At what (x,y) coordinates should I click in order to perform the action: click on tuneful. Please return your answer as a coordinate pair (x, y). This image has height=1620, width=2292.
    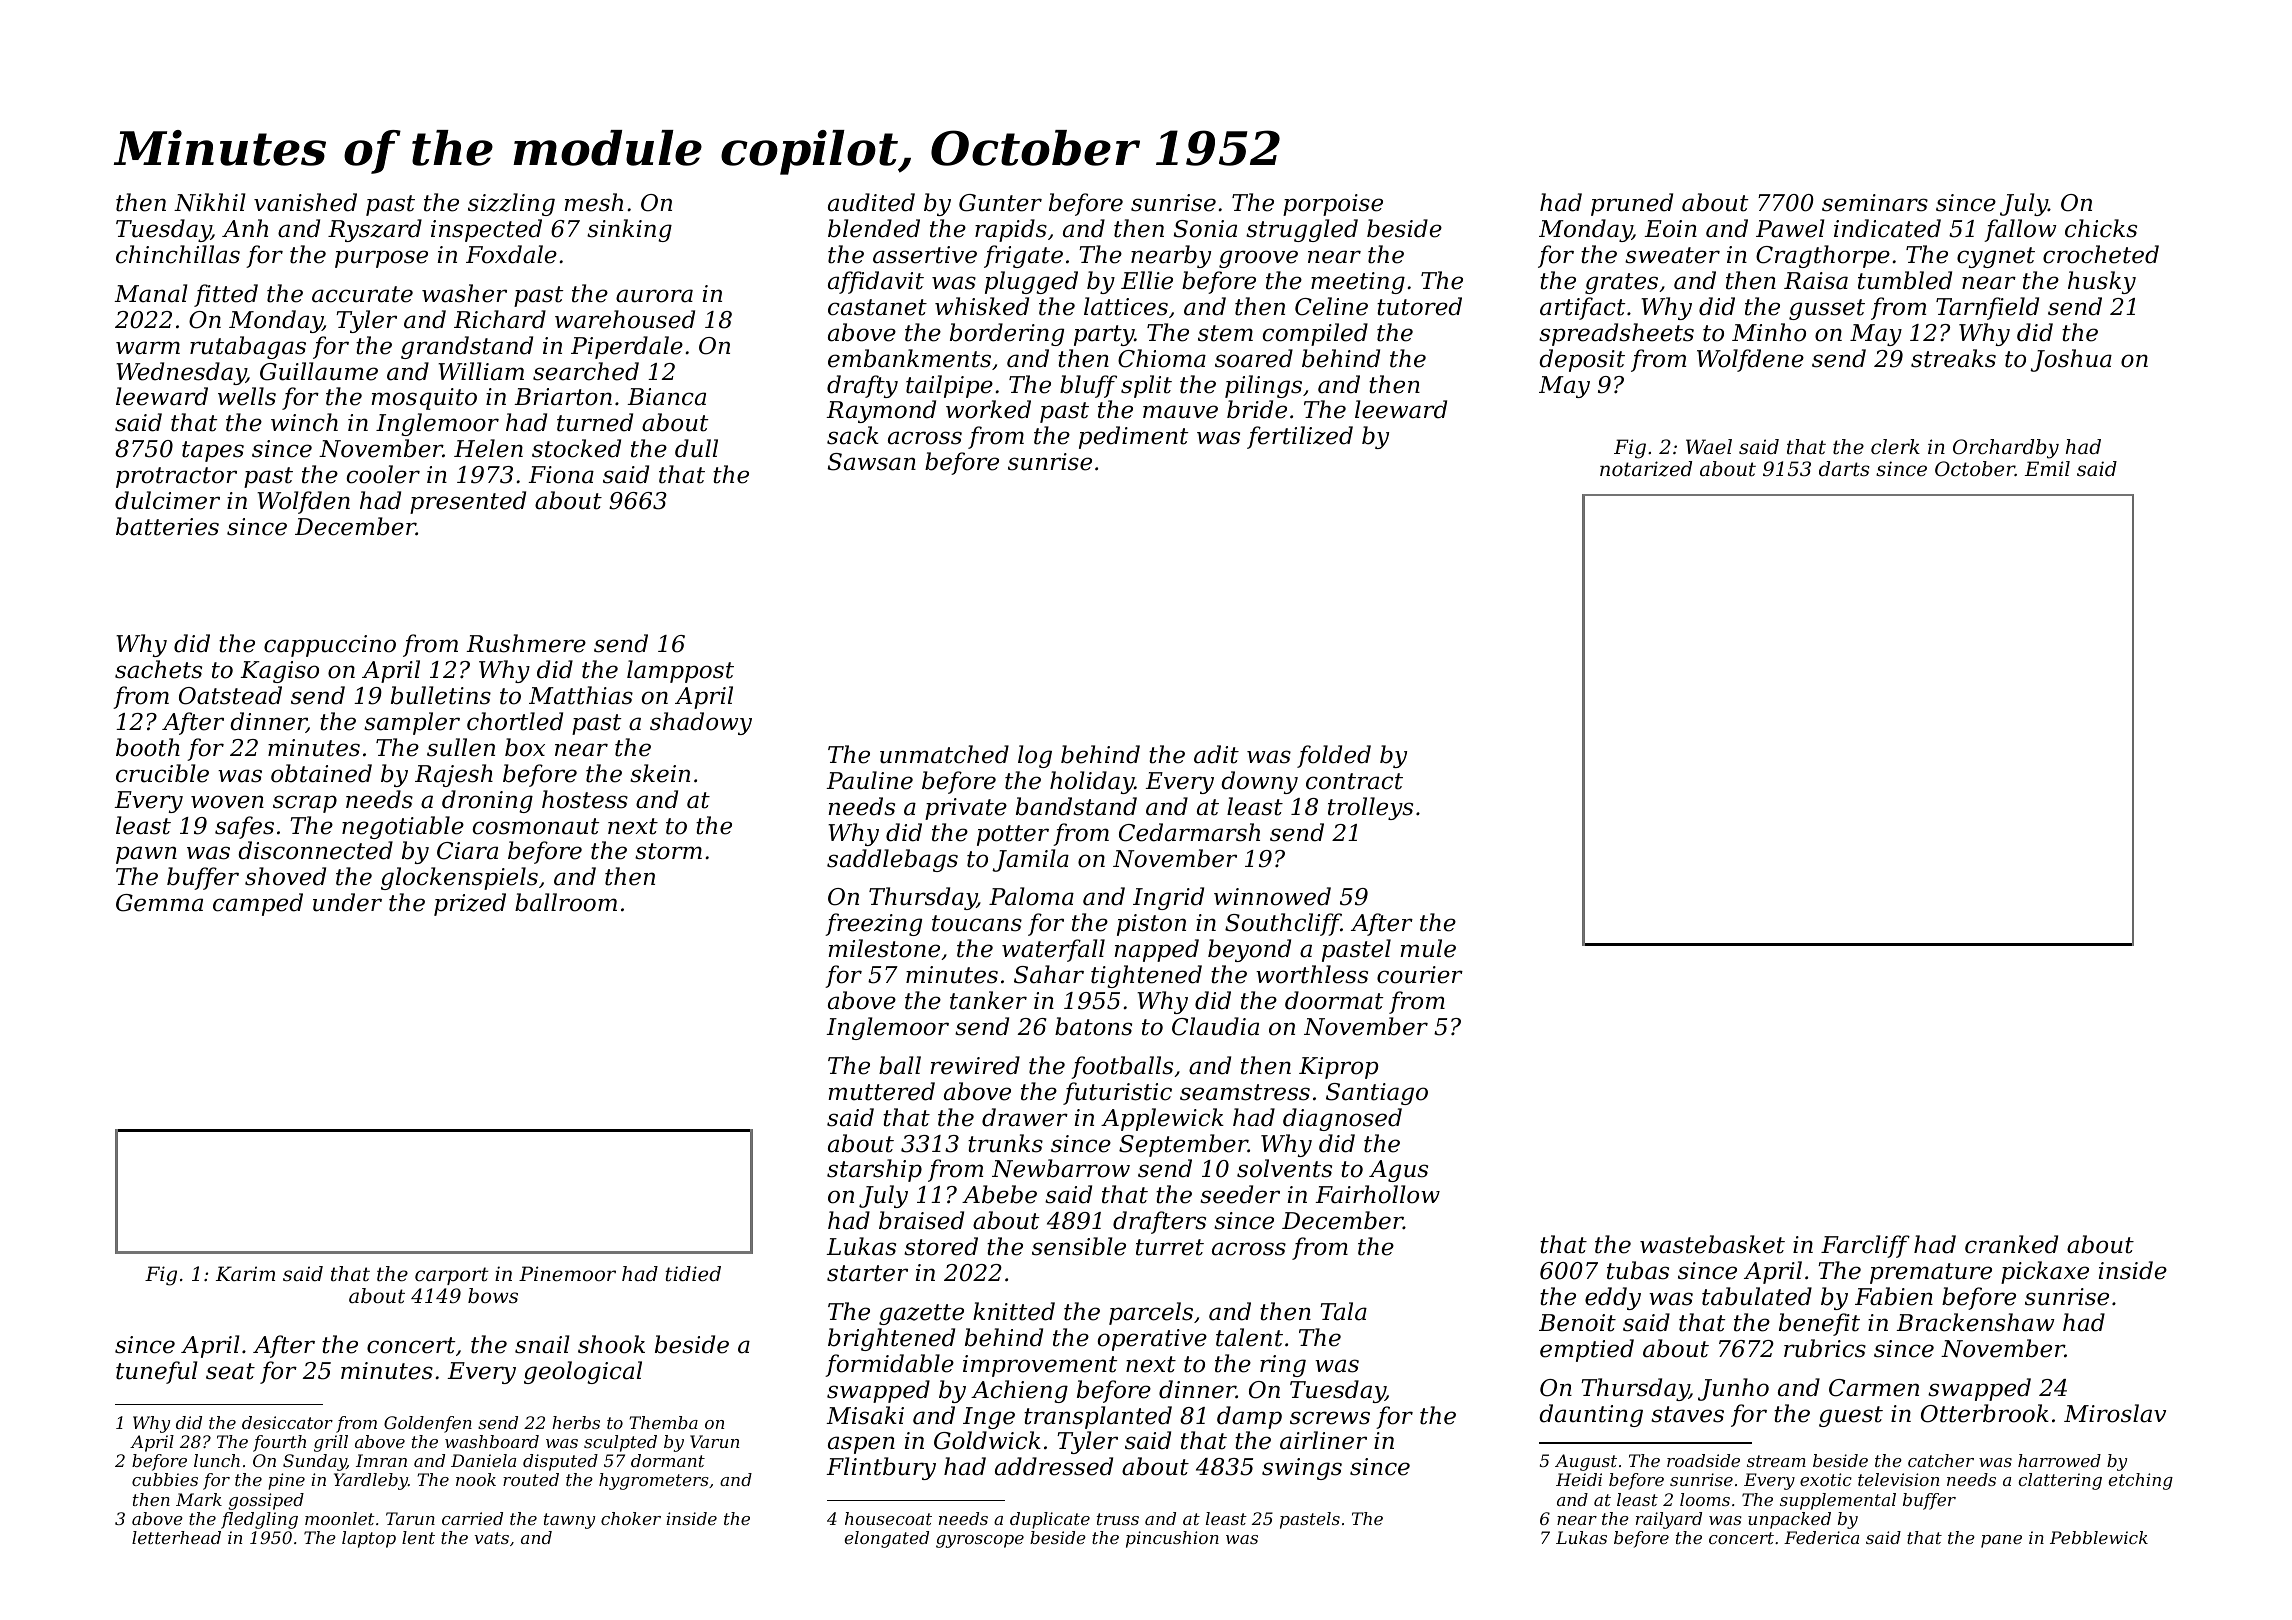
    Looking at the image, I should click on (156, 1372).
